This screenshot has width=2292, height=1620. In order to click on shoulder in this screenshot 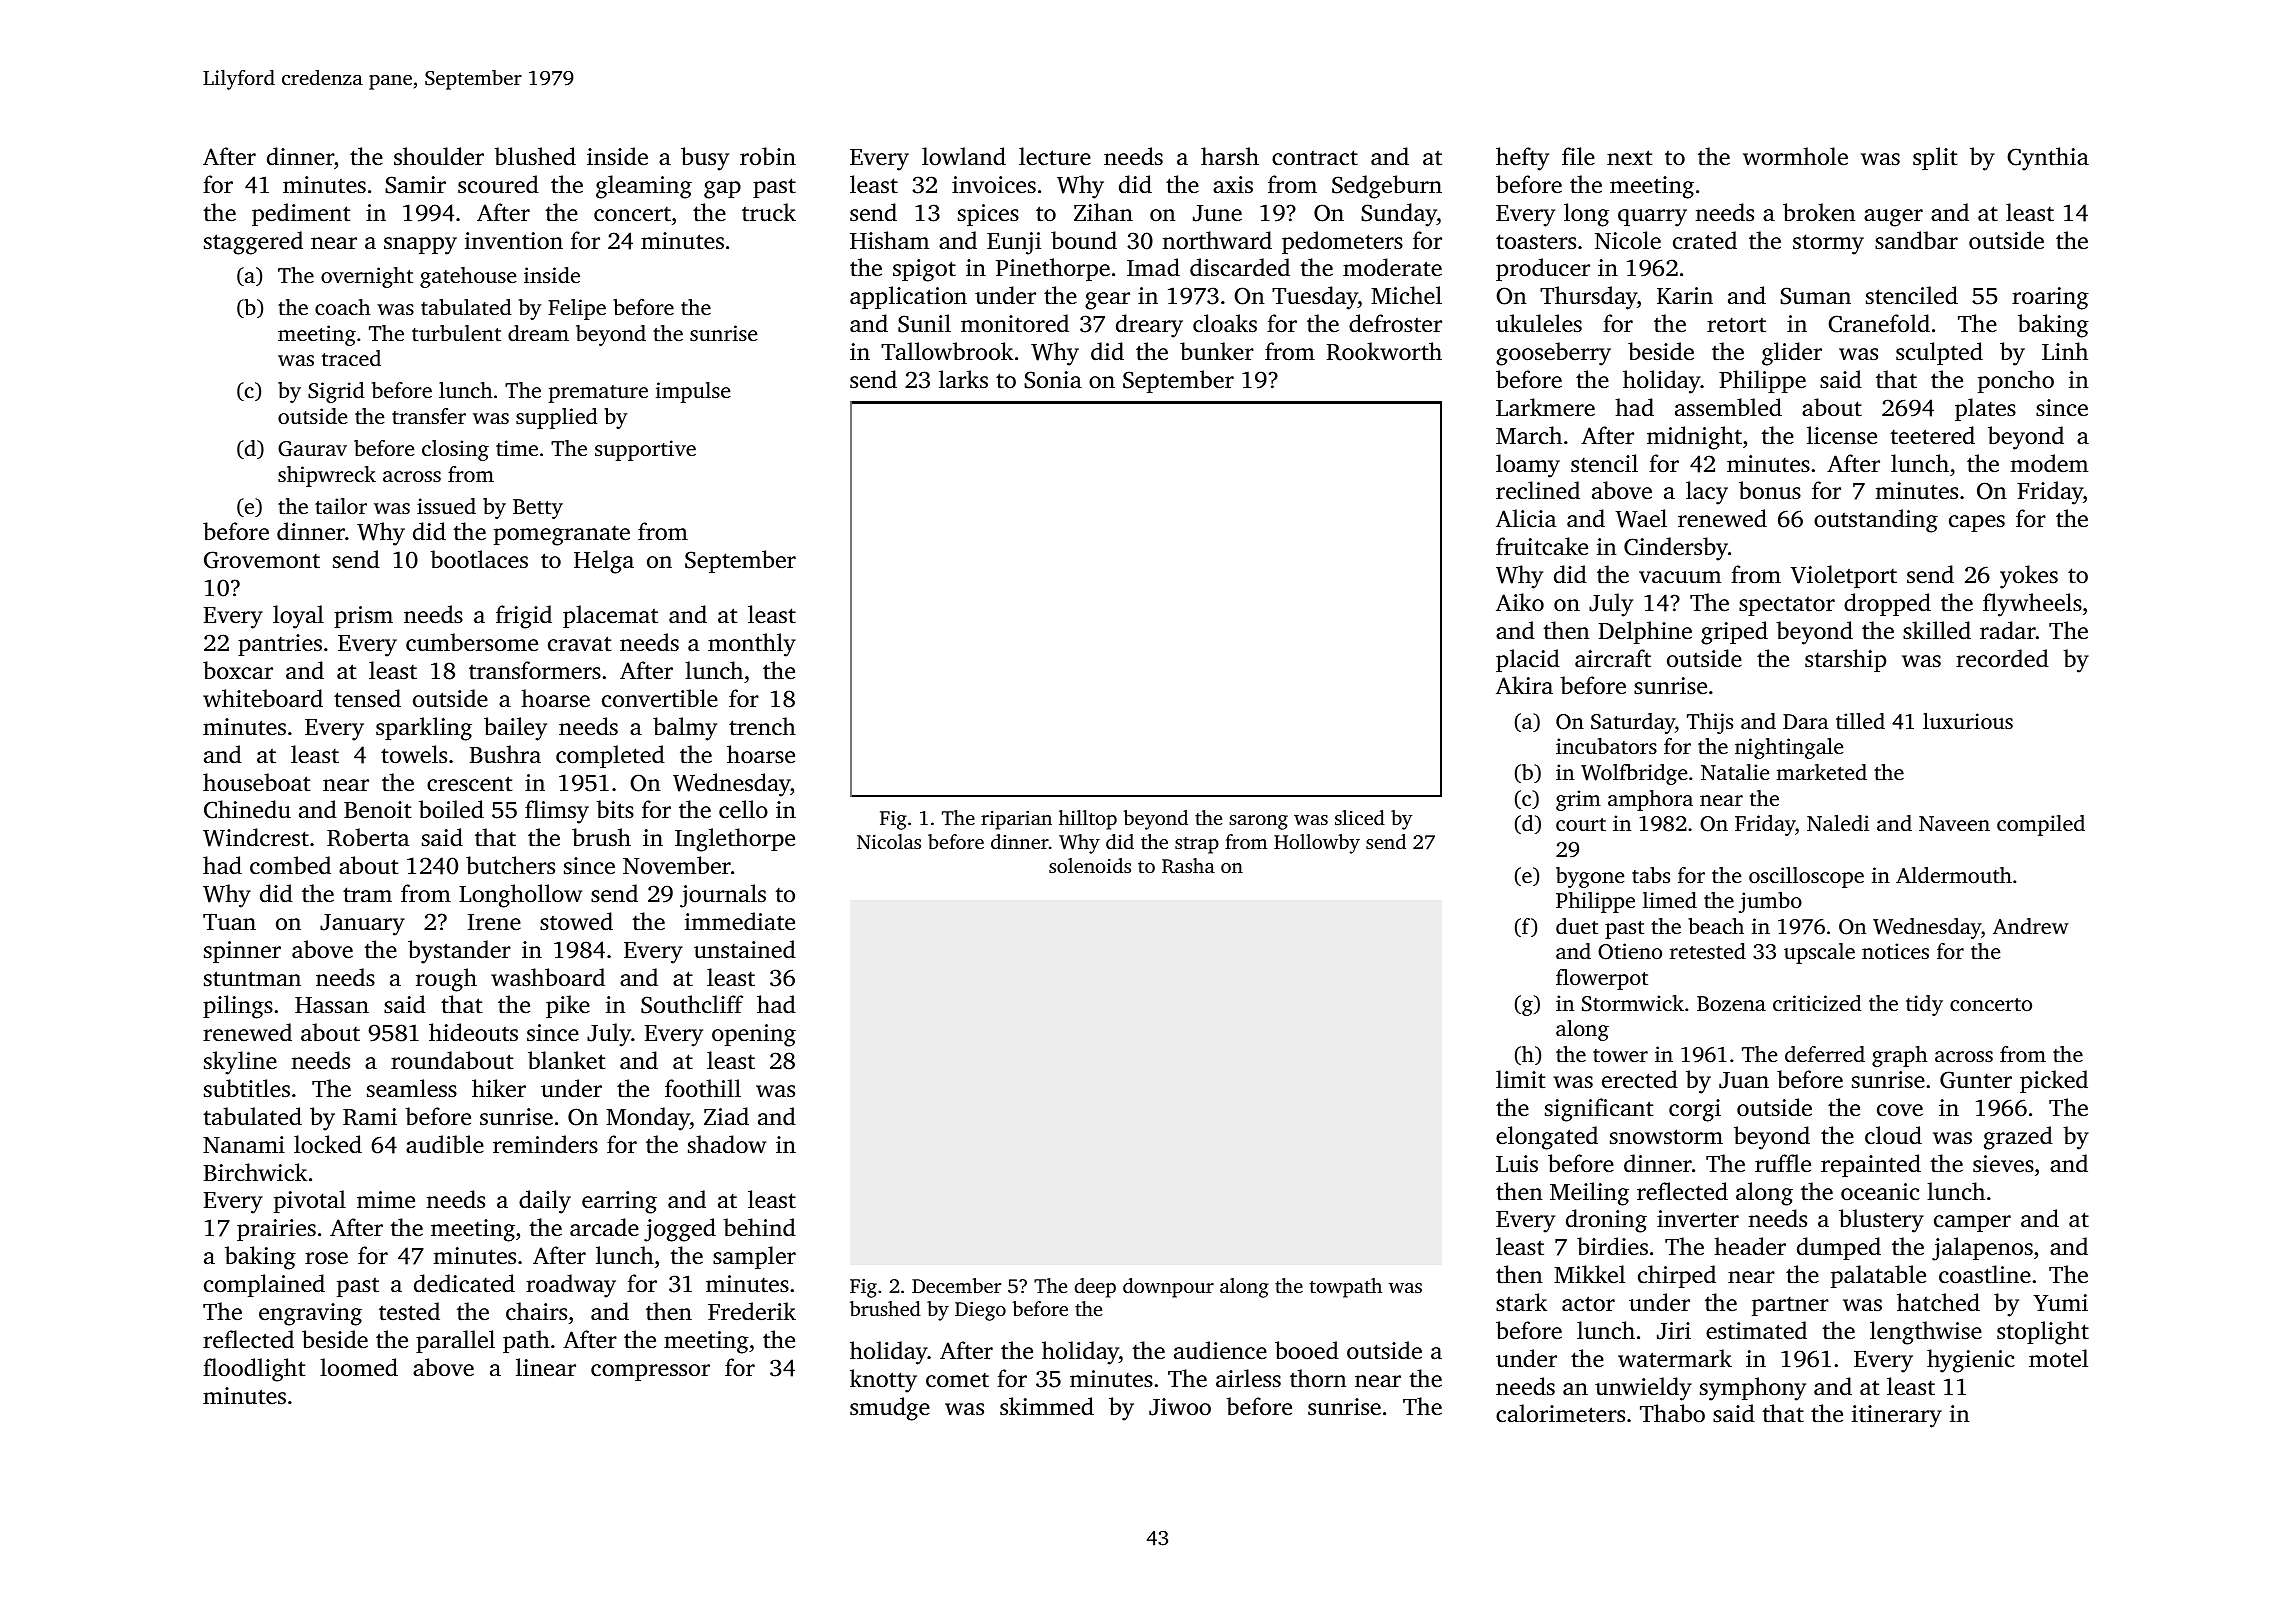, I will do `click(439, 156)`.
